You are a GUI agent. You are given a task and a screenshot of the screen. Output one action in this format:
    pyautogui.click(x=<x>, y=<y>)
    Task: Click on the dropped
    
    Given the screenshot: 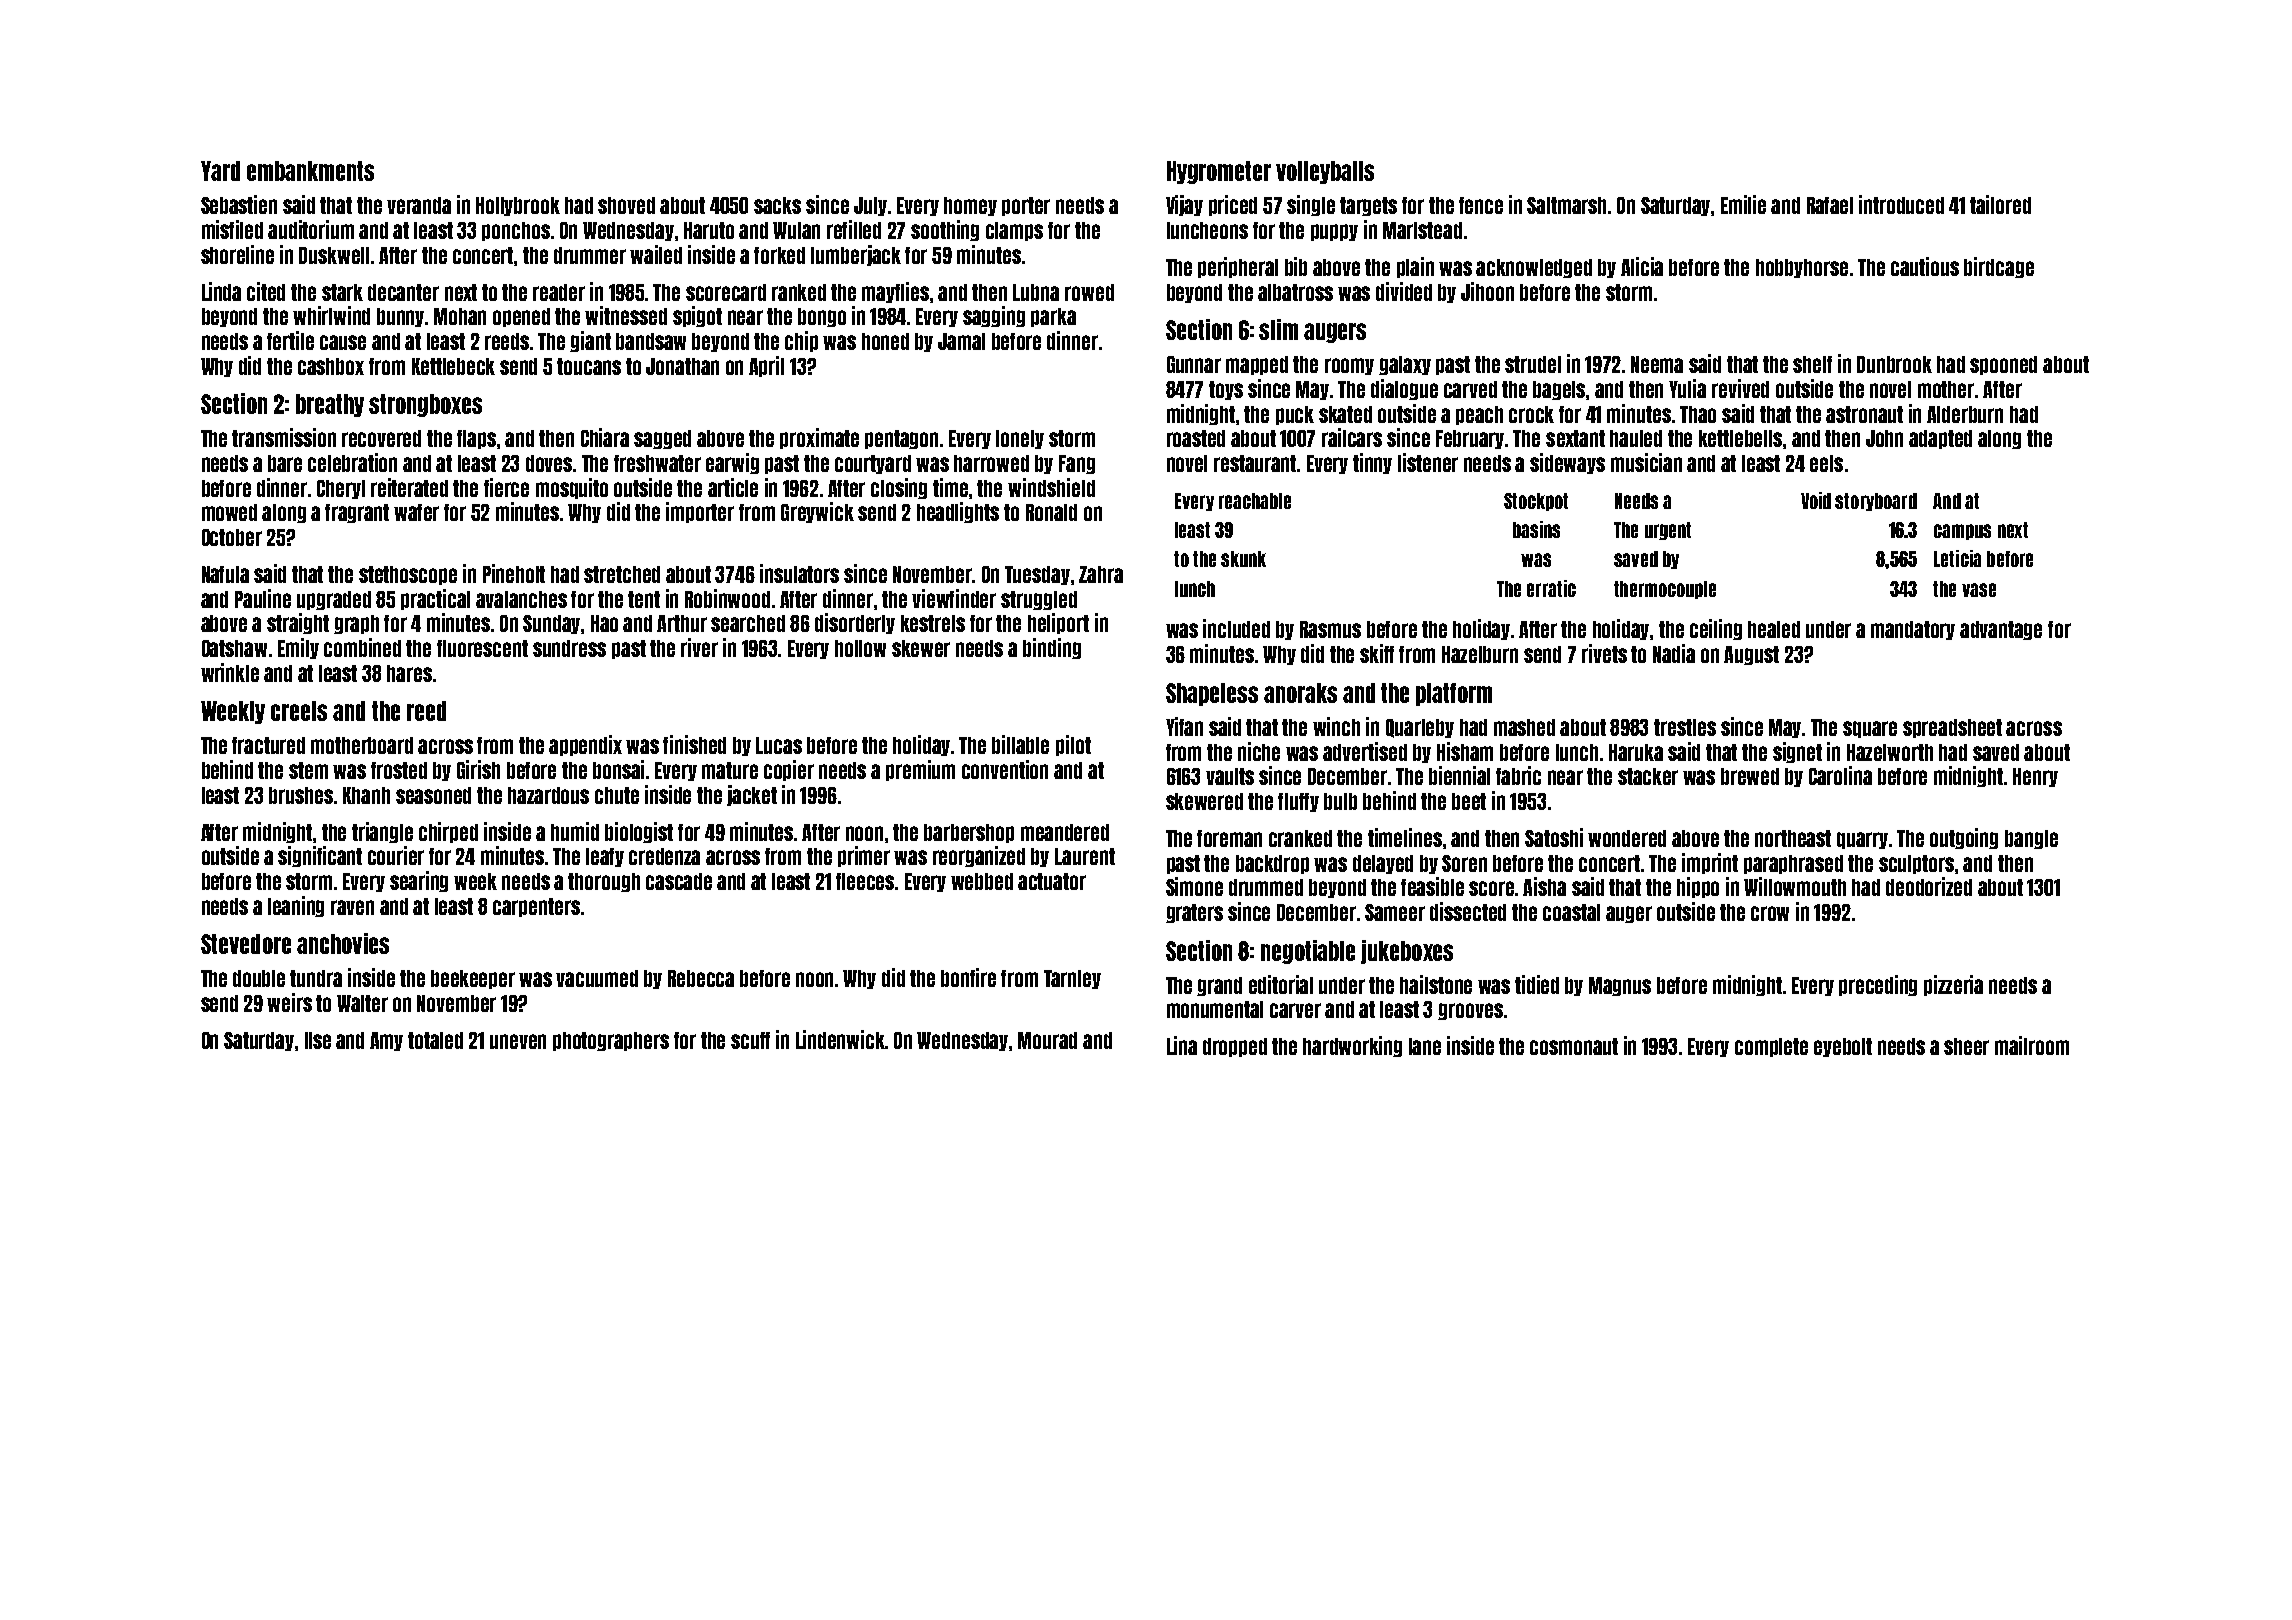 What is the action you would take?
    pyautogui.click(x=1235, y=1047)
